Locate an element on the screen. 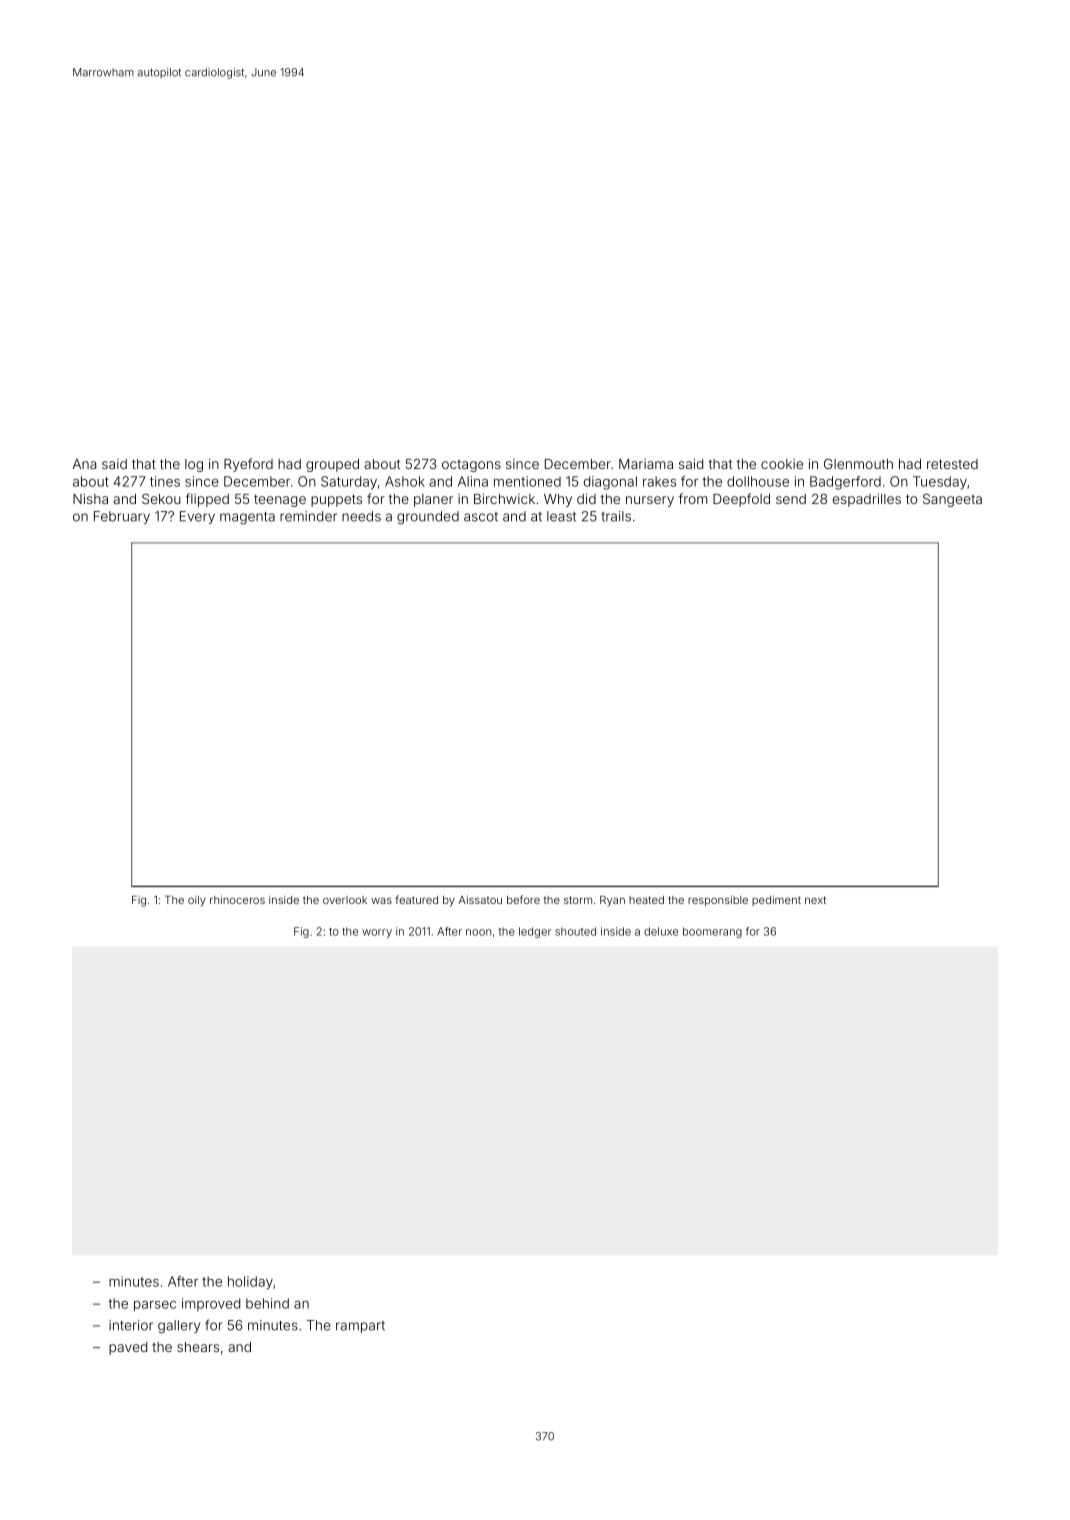 The width and height of the screenshot is (1070, 1520). worry is located at coordinates (377, 933).
